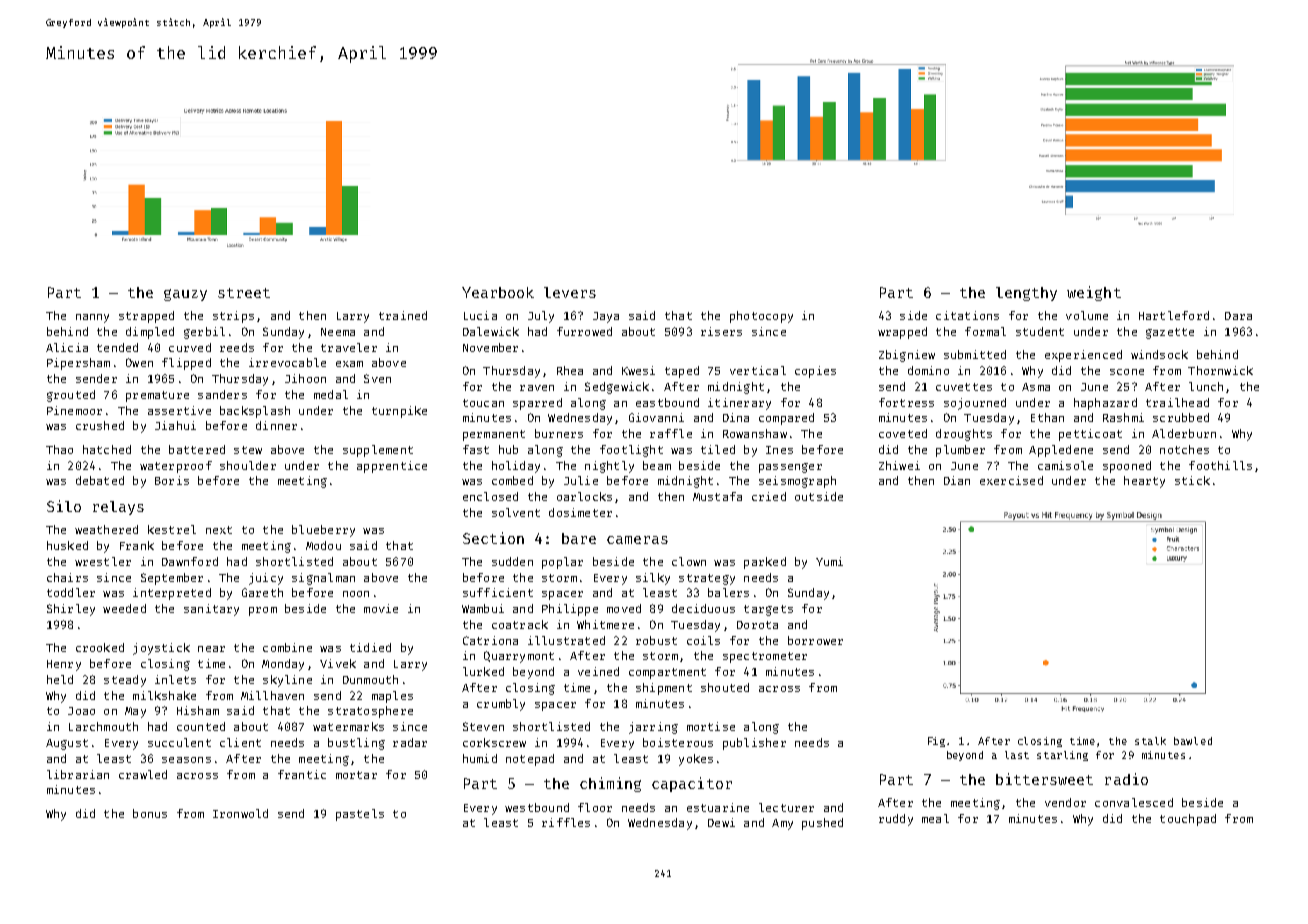  What do you see at coordinates (107, 449) in the page?
I see `hatched` at bounding box center [107, 449].
